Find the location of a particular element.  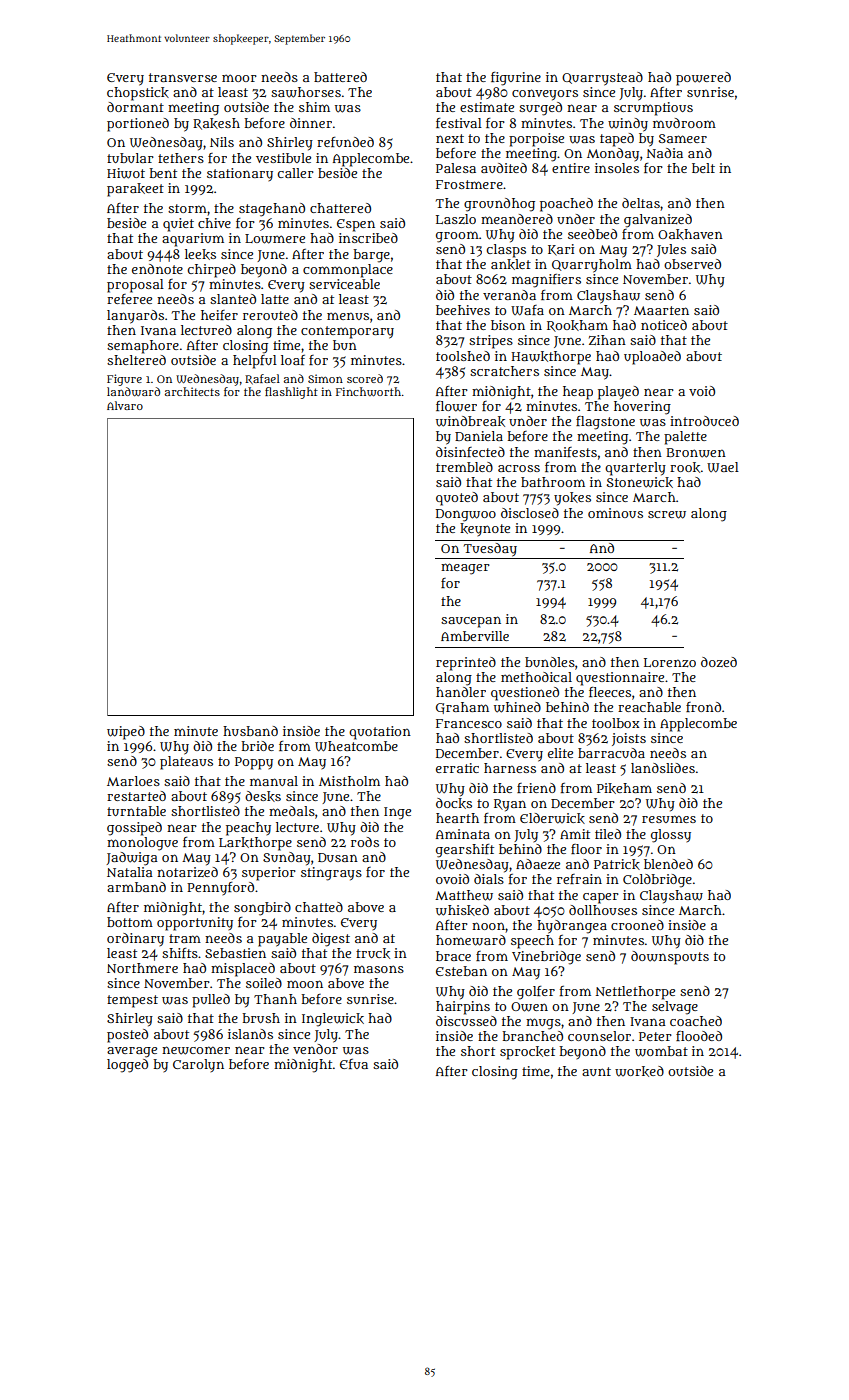

figurine is located at coordinates (516, 79).
